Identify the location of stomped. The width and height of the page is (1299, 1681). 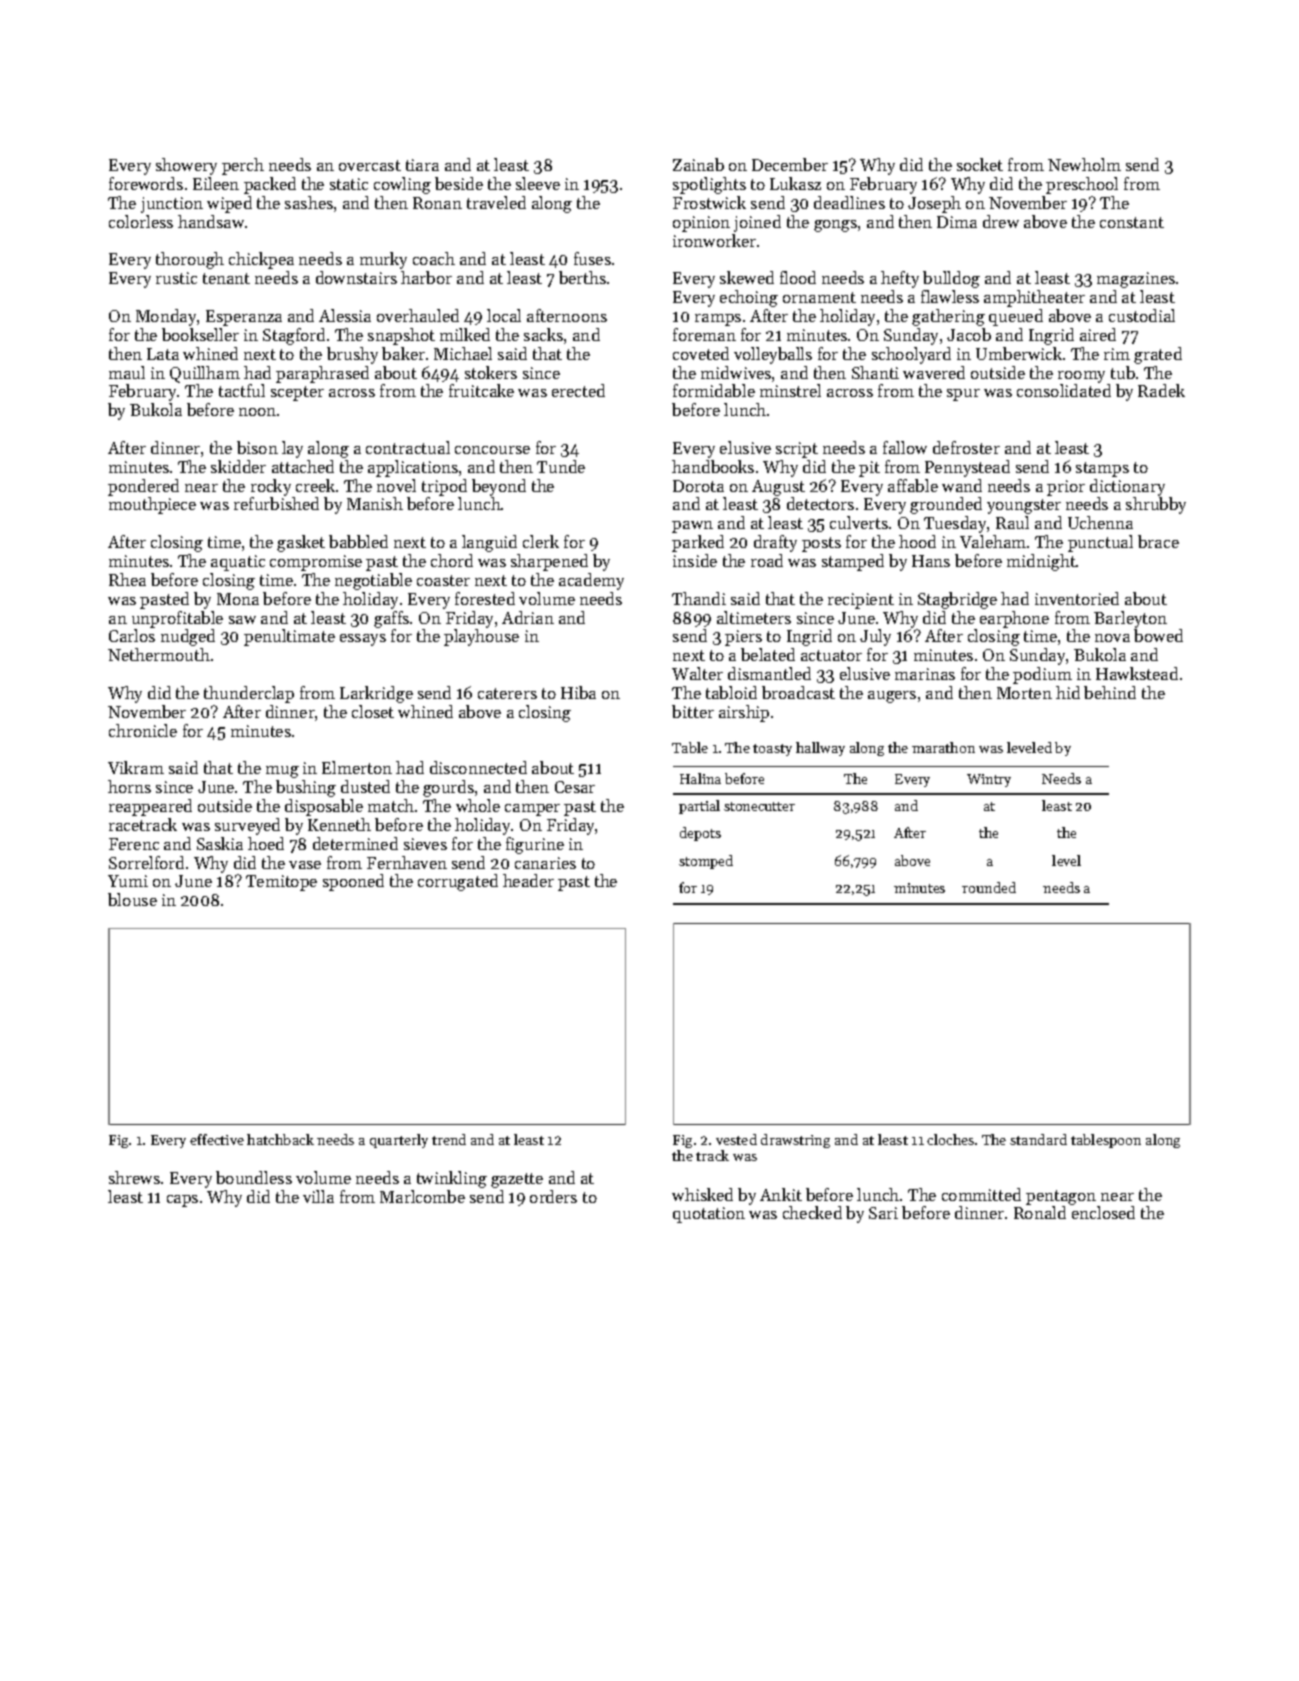
(706, 862).
